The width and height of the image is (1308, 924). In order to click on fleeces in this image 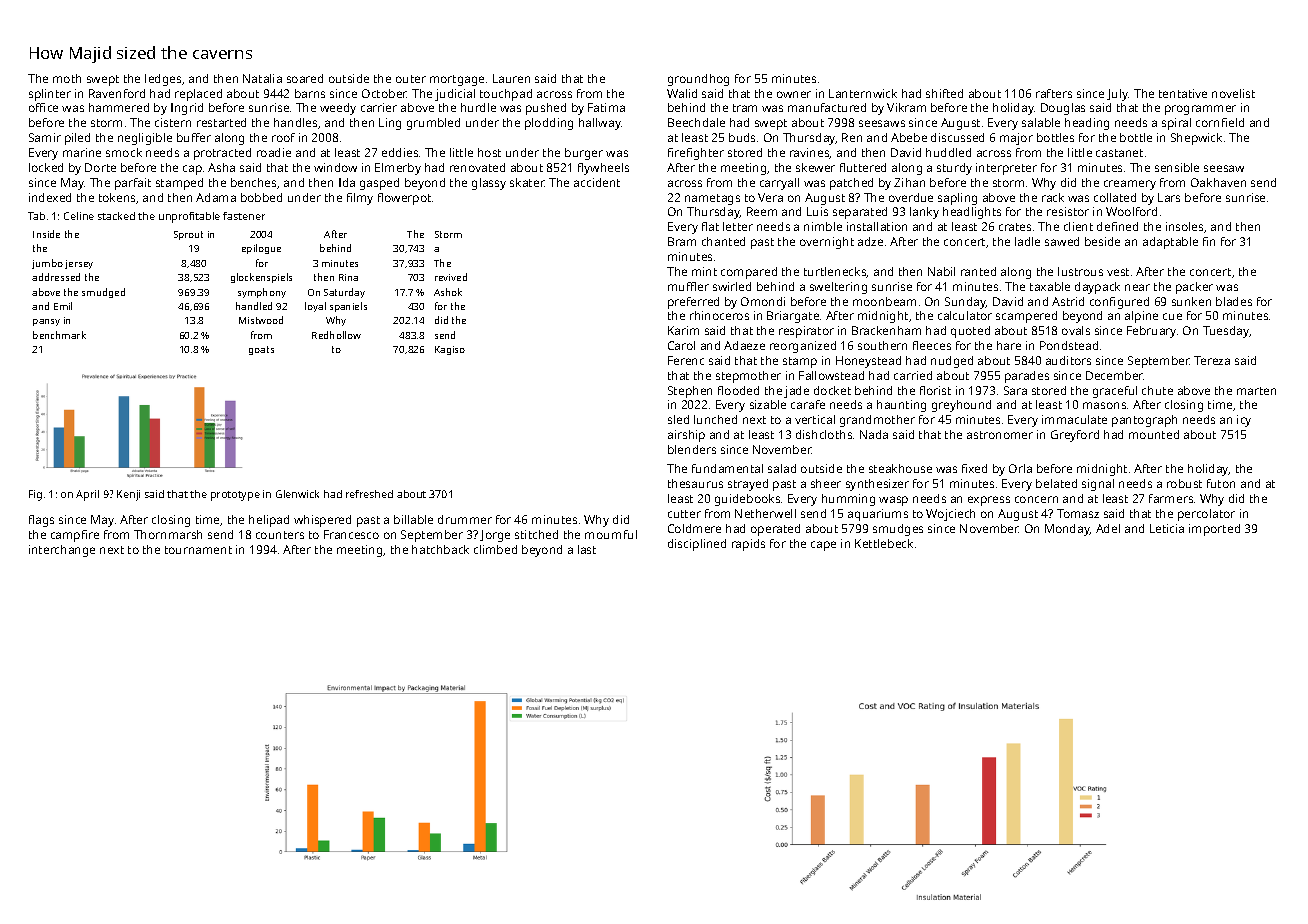, I will do `click(932, 345)`.
